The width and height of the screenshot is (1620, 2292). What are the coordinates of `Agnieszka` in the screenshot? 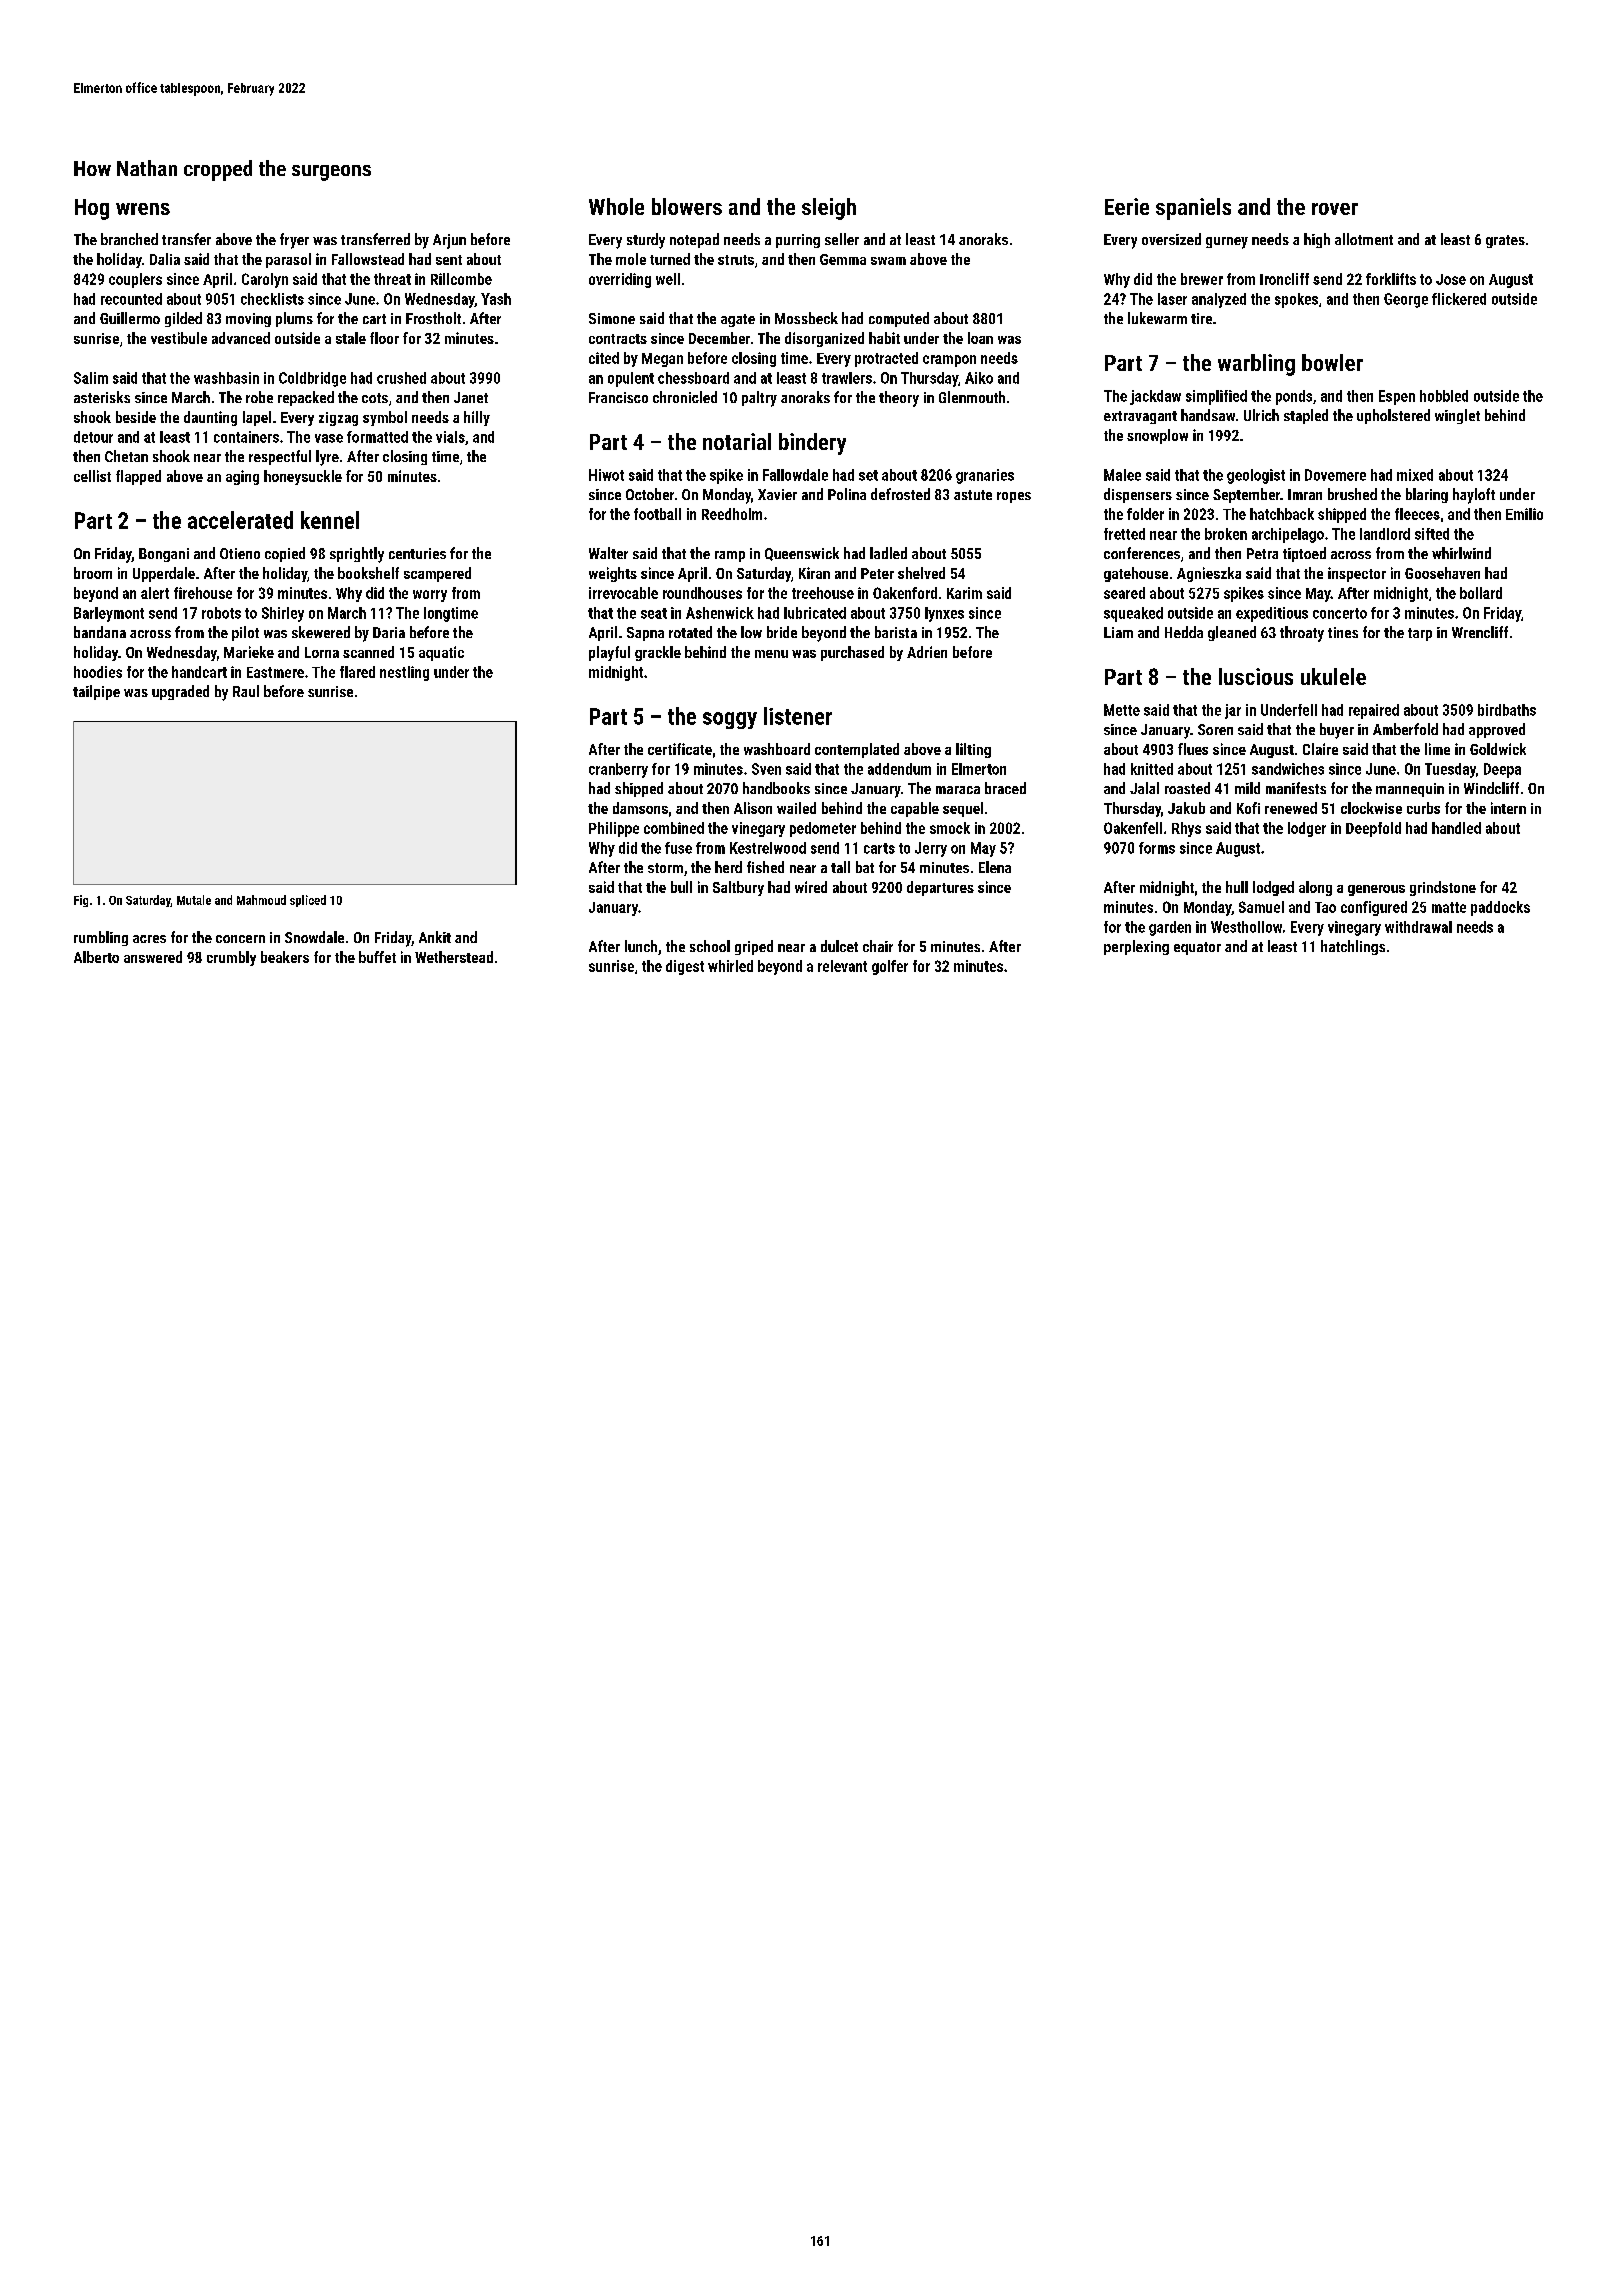 It's located at (1209, 574).
